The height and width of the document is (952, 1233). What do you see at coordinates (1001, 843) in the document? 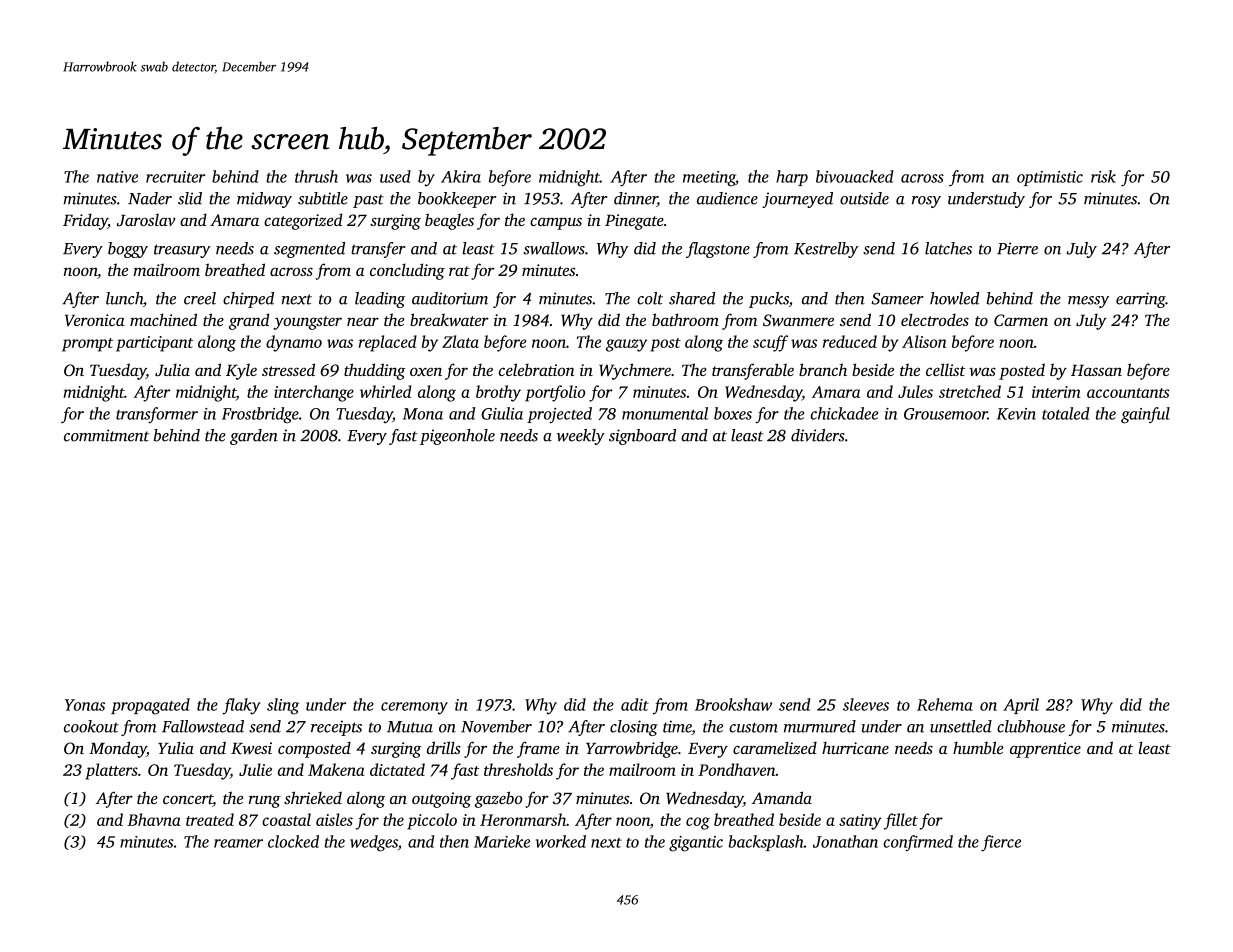
I see `fierce` at bounding box center [1001, 843].
